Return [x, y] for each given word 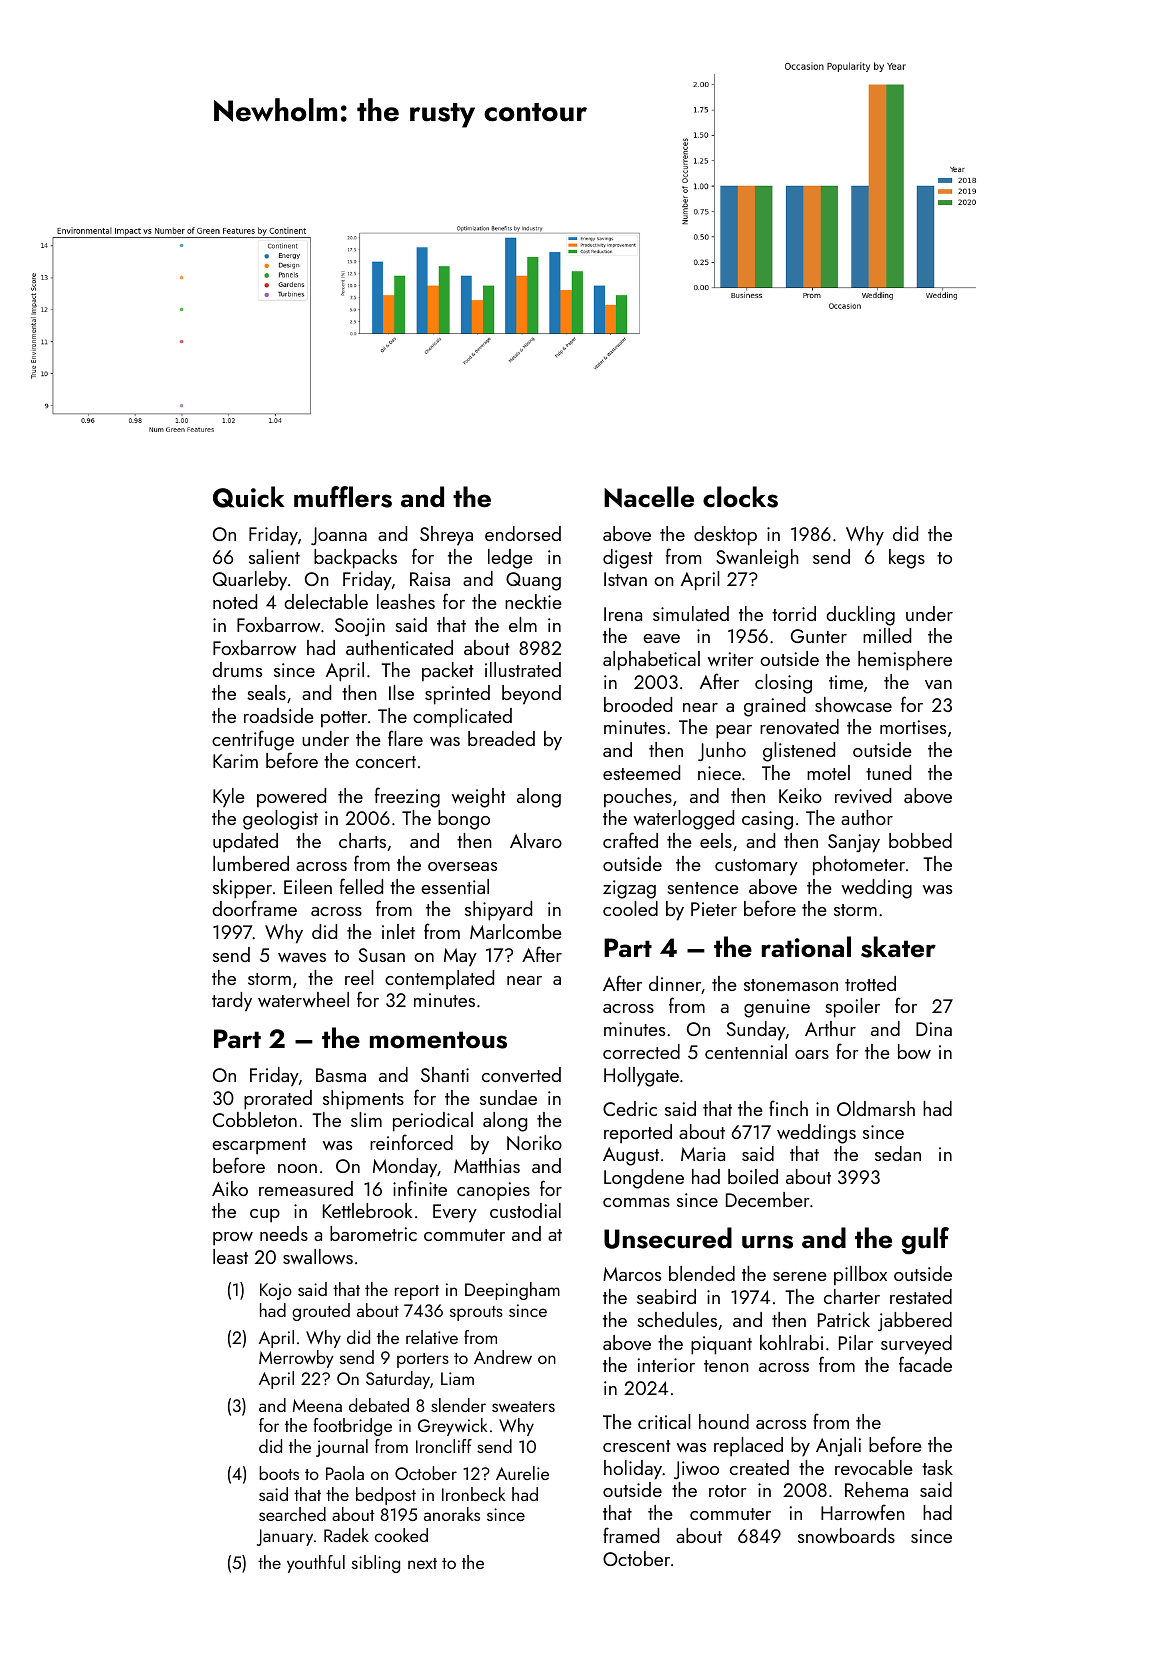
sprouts [476, 1313]
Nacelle [649, 497]
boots [279, 1473]
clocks [740, 497]
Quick [249, 497]
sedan [898, 1153]
